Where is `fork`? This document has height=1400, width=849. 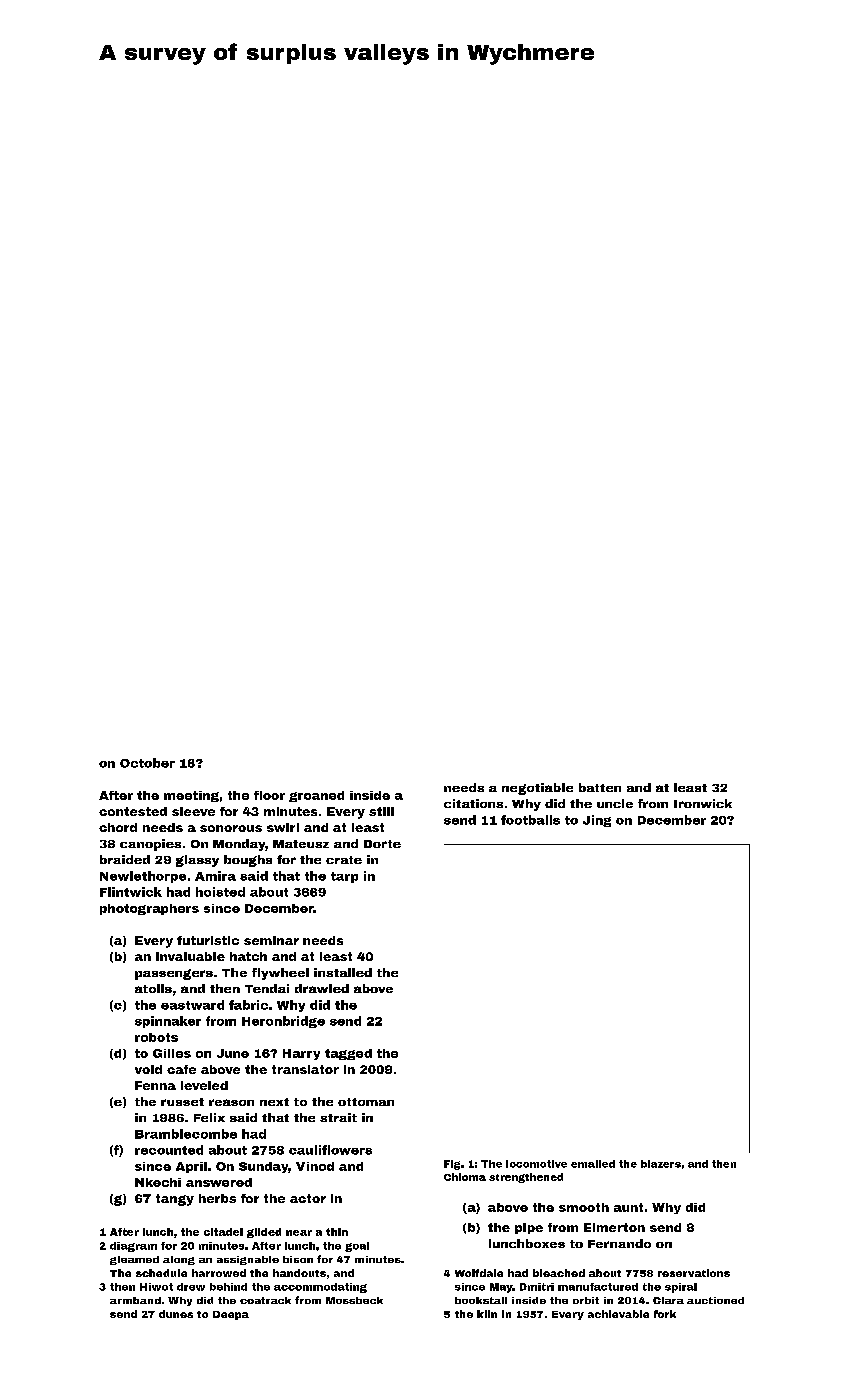 fork is located at coordinates (665, 1314).
